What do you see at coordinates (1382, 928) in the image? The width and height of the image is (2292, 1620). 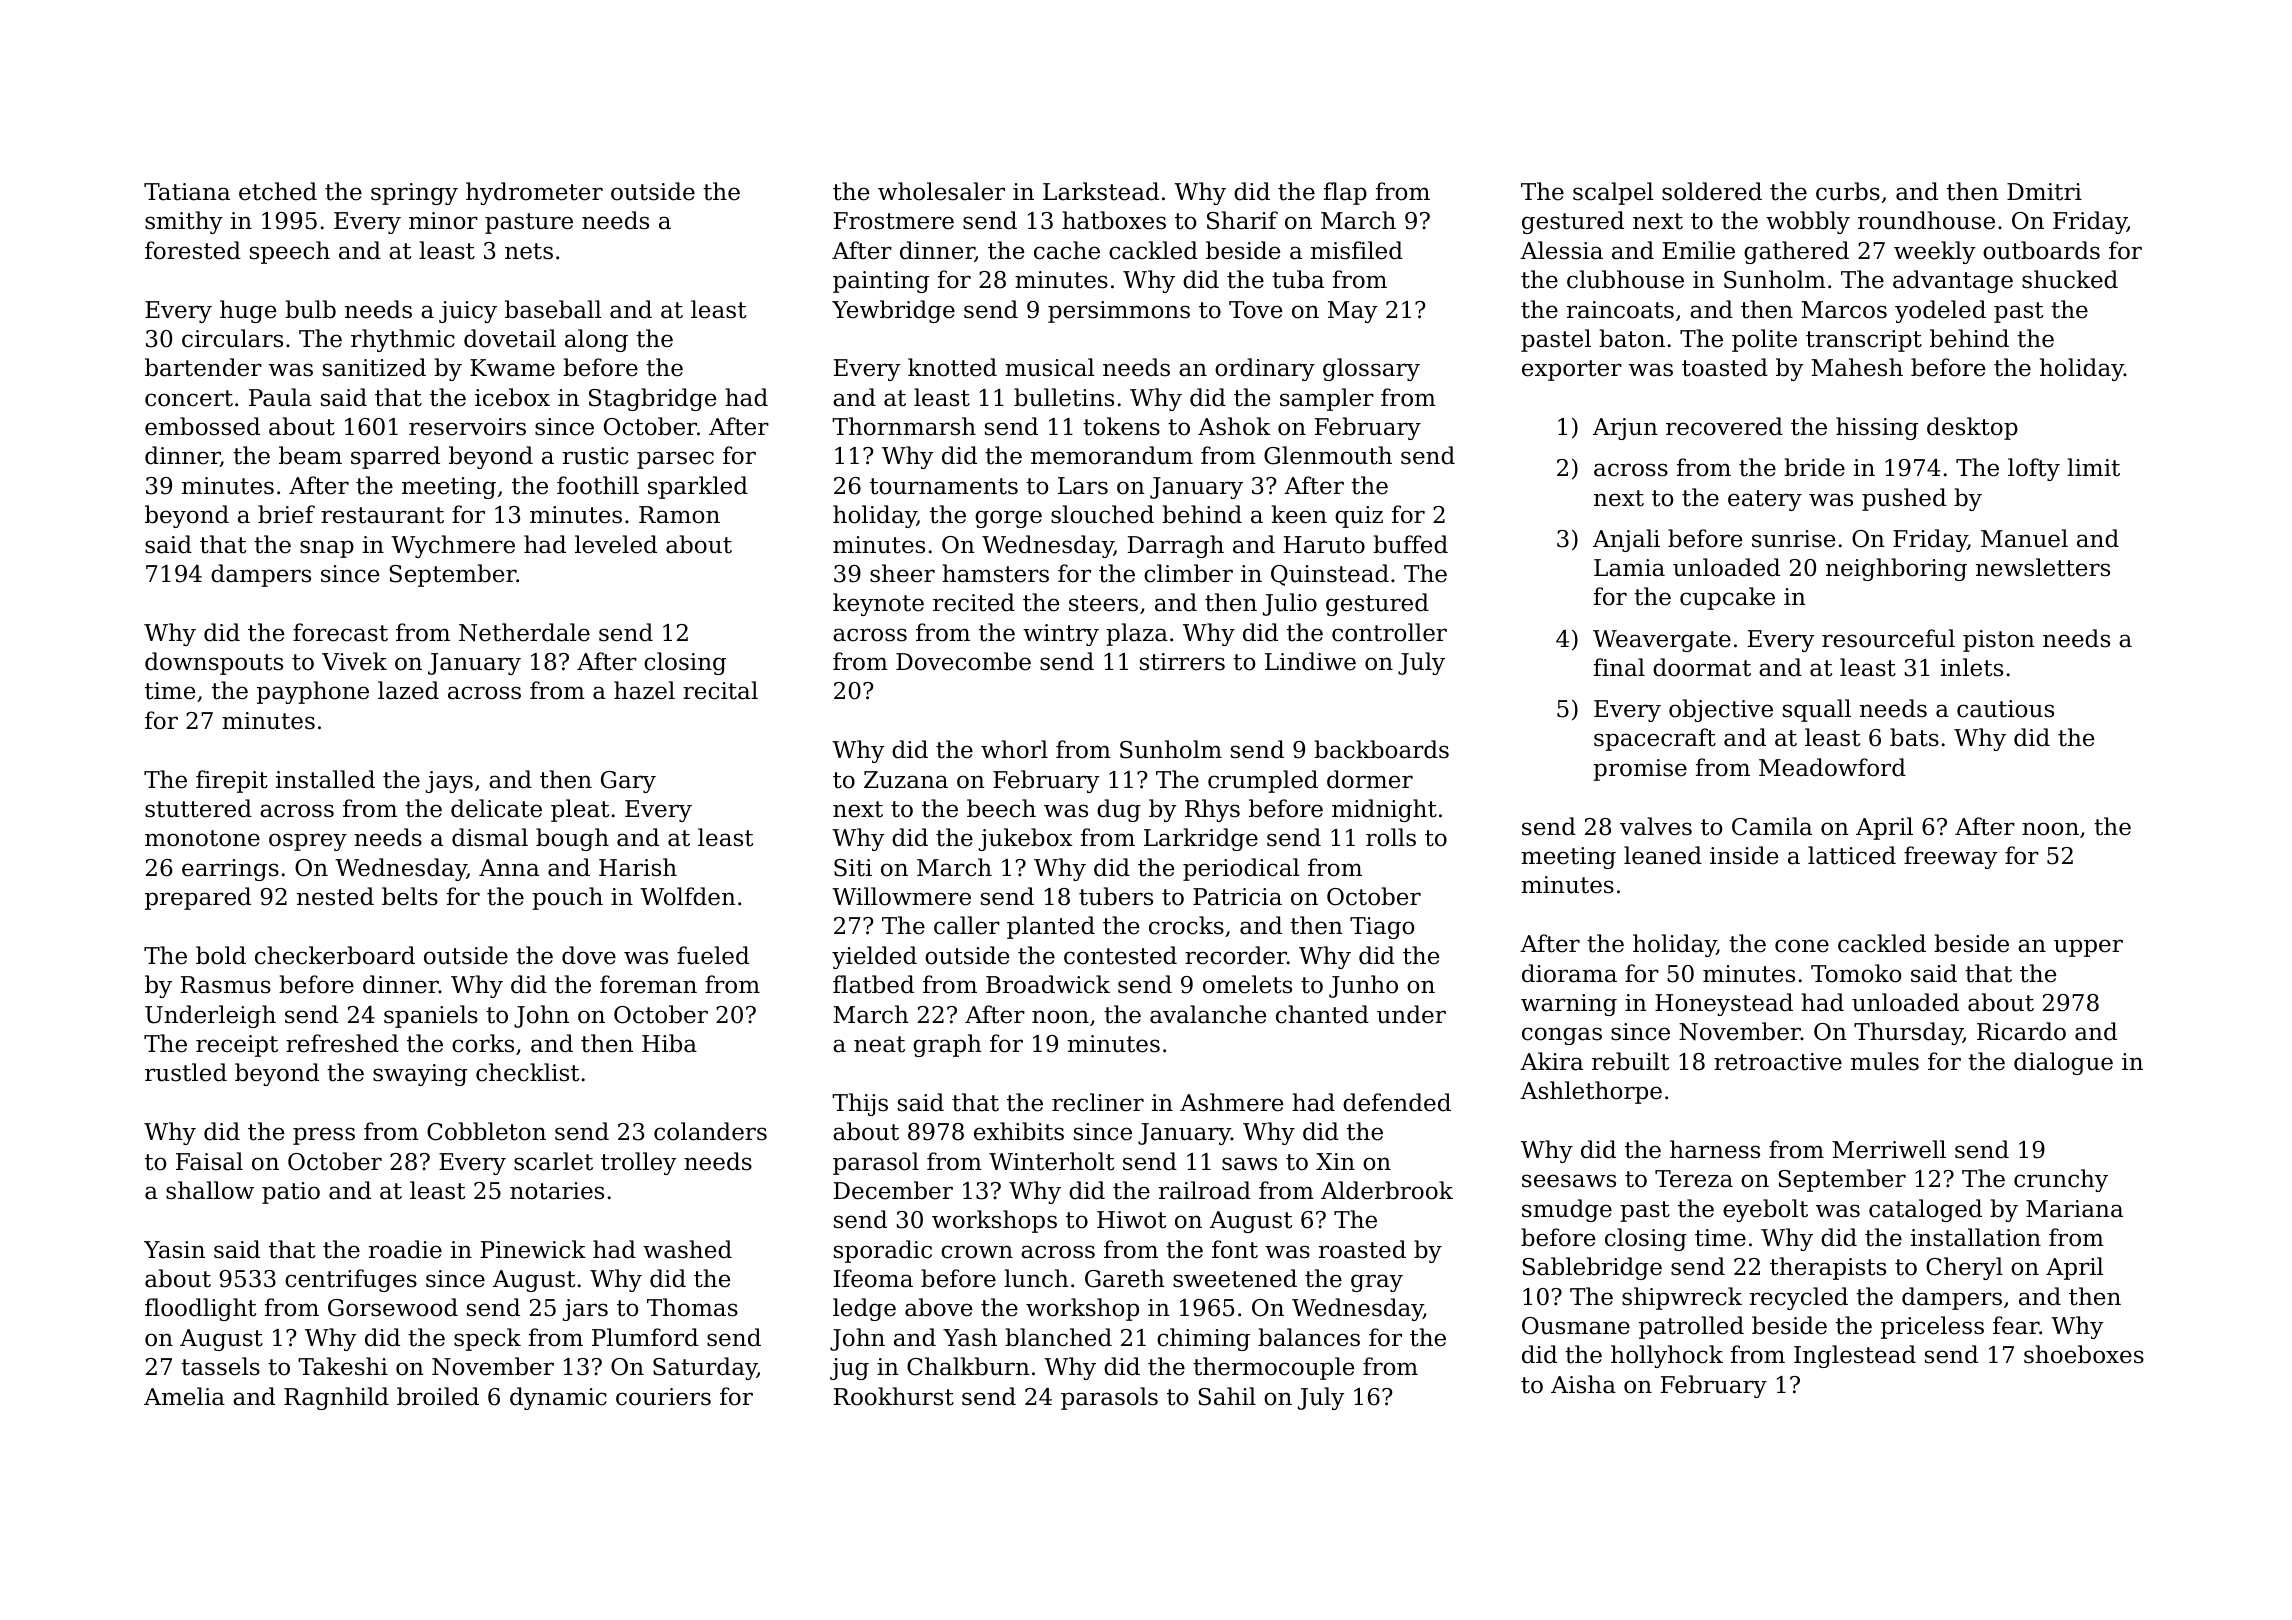 I see `Tiago` at bounding box center [1382, 928].
